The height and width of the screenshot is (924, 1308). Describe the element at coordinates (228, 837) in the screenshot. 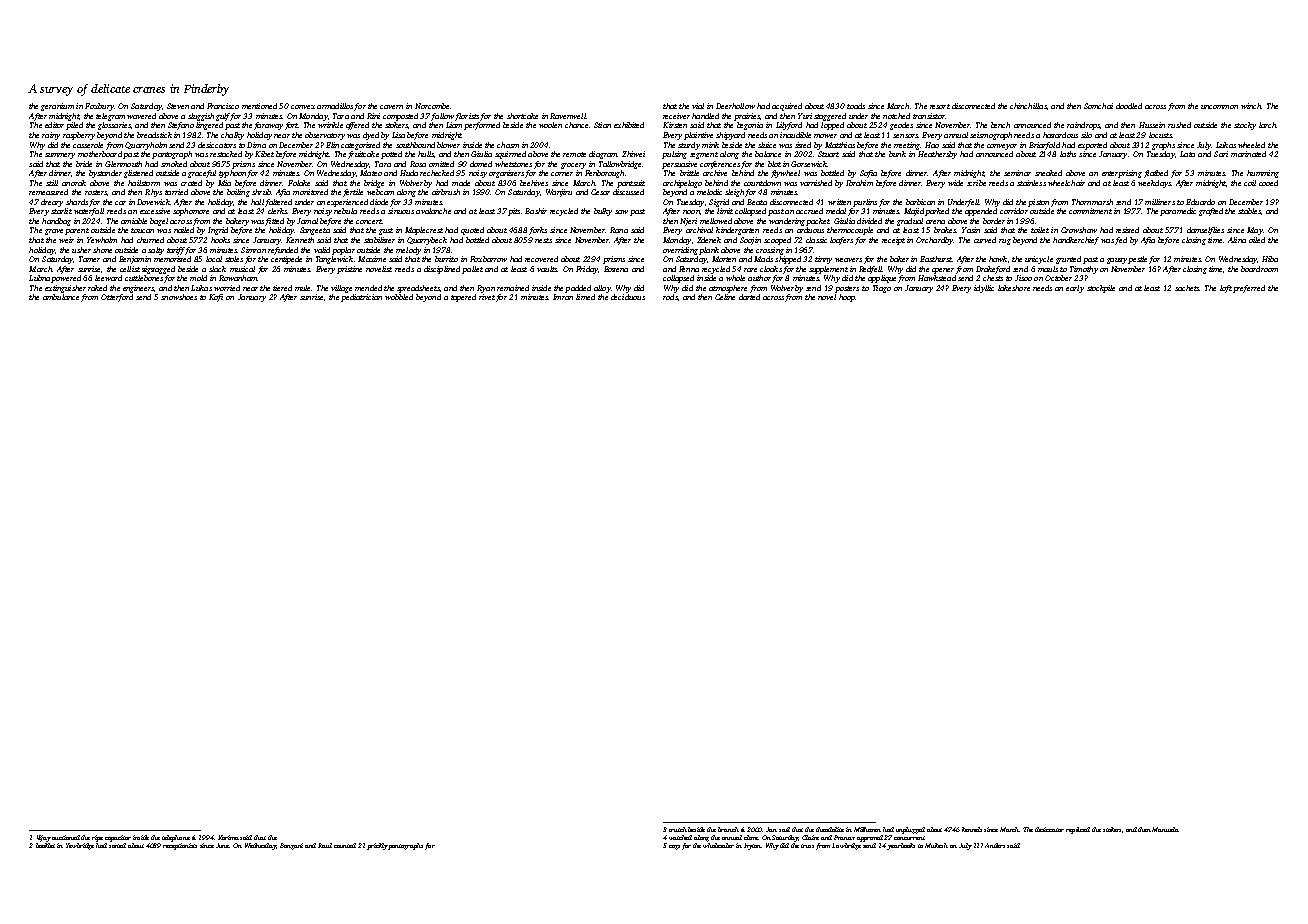

I see `Karima` at that location.
